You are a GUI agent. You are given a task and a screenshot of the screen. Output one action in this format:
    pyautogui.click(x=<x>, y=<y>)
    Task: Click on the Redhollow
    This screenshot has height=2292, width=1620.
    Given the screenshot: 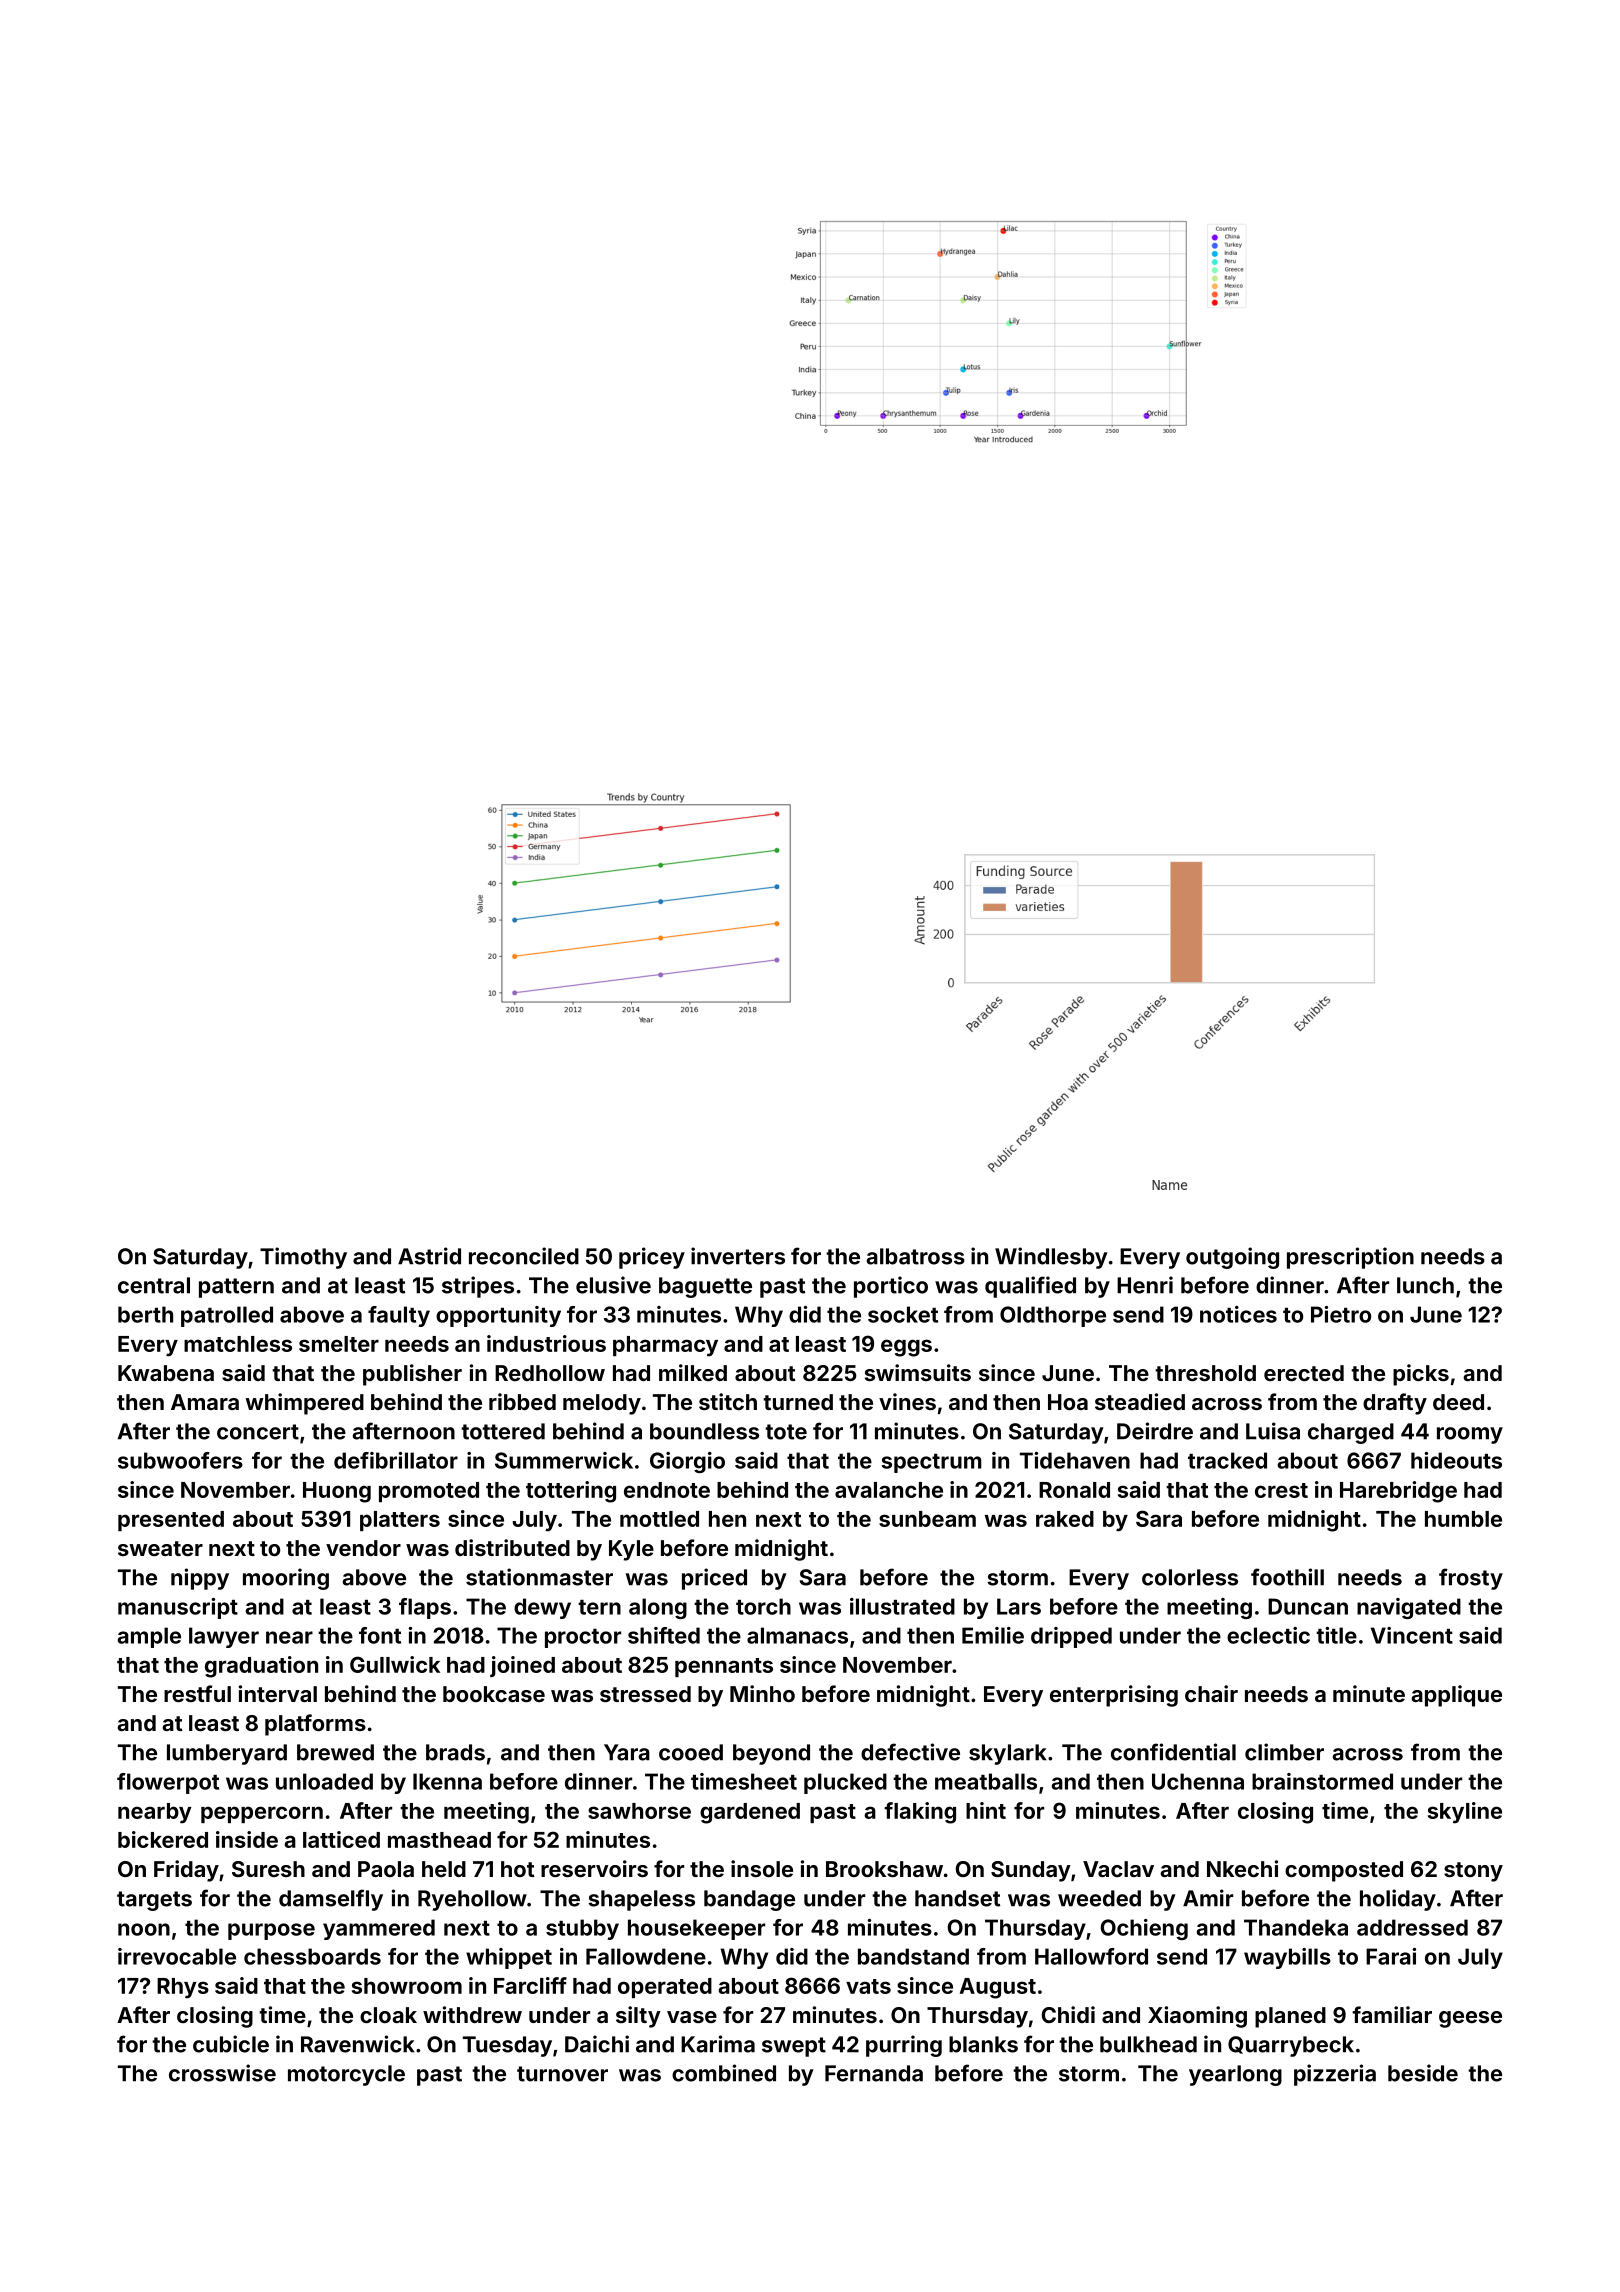 What is the action you would take?
    pyautogui.click(x=550, y=1373)
